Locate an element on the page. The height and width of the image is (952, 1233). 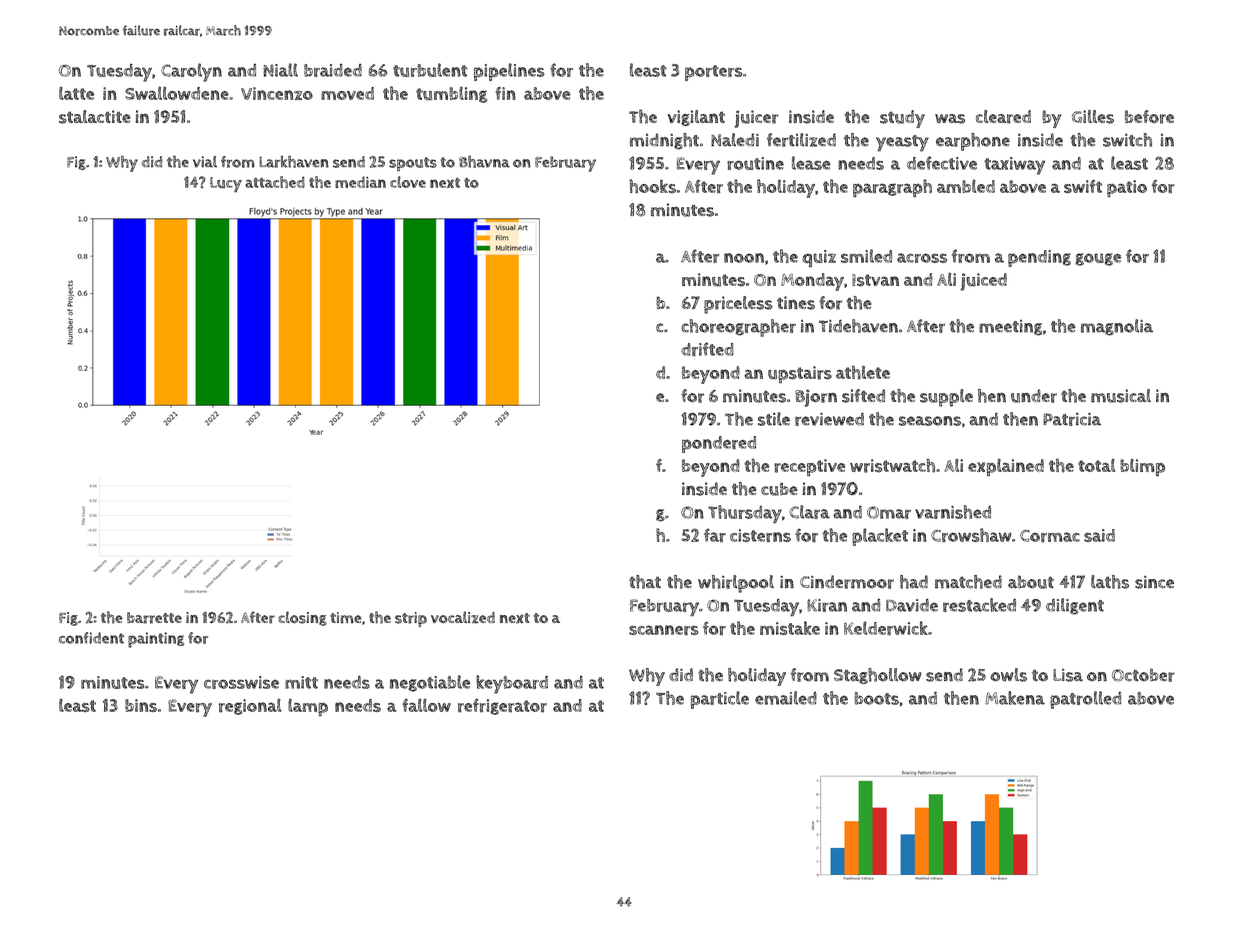
explained is located at coordinates (1006, 467).
